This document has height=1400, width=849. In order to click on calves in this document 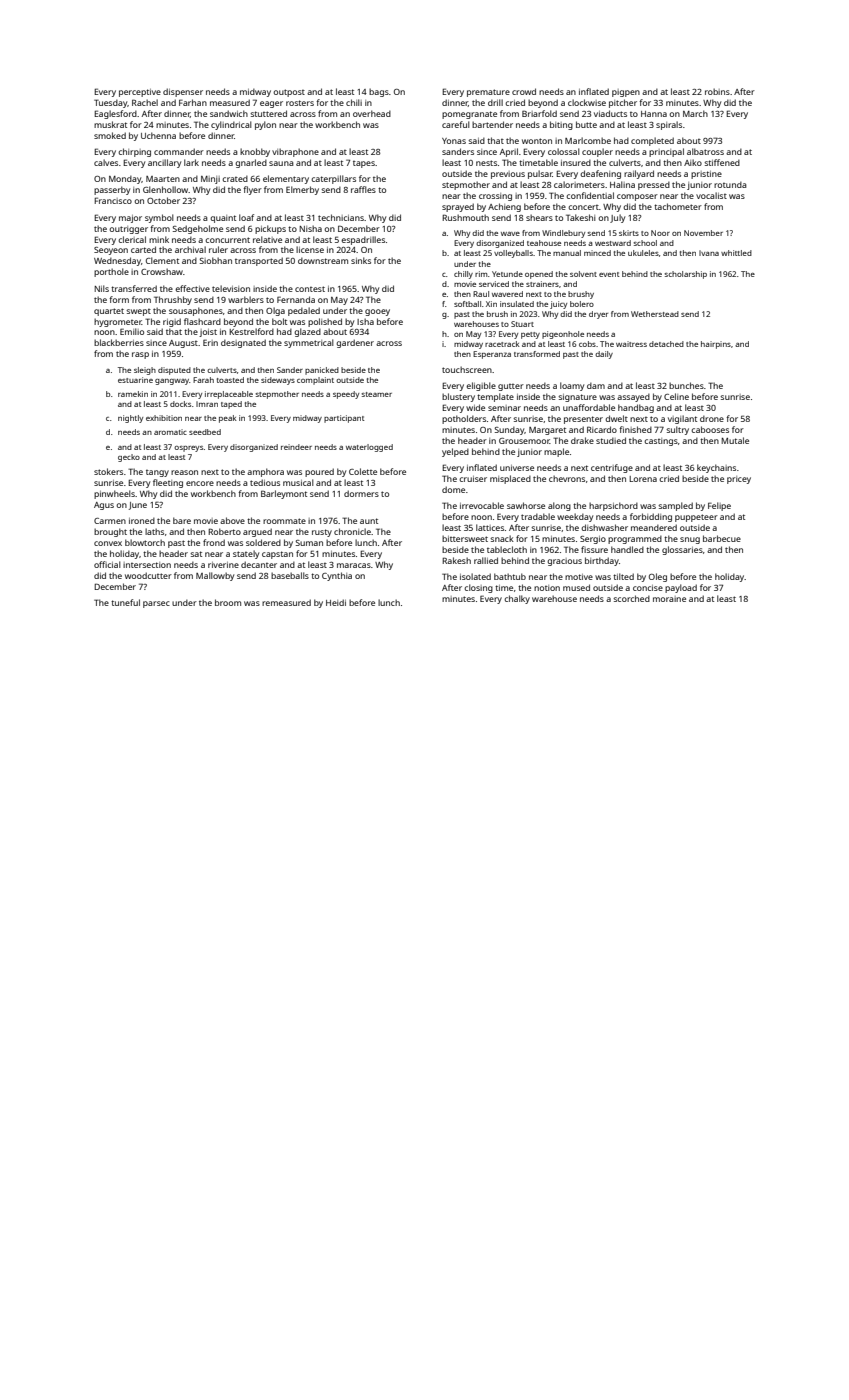, I will do `click(106, 162)`.
